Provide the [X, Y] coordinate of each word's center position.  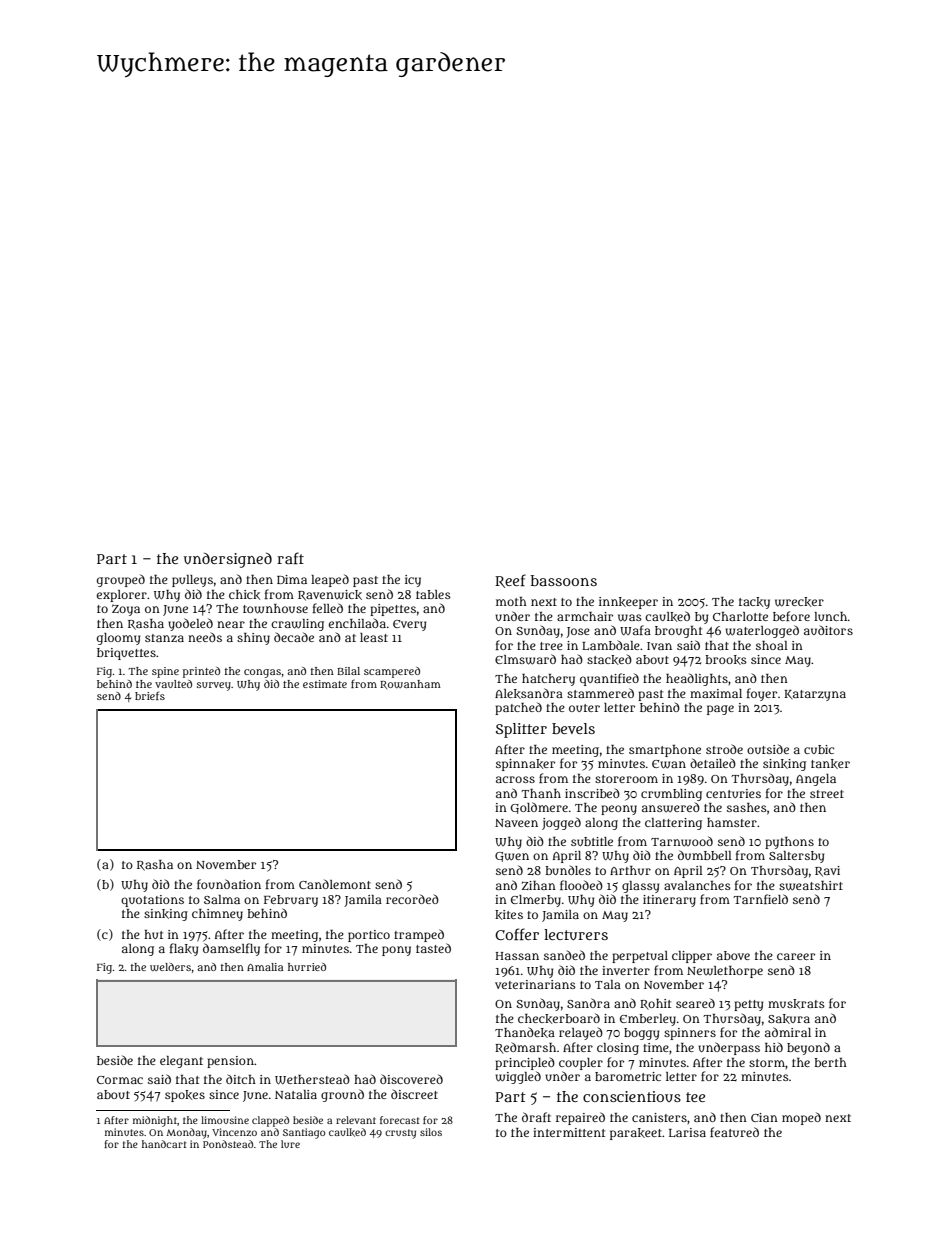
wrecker [799, 602]
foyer [762, 694]
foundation [229, 884]
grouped [121, 580]
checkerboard [559, 1018]
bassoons [564, 580]
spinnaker [525, 765]
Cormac [120, 1080]
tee [695, 1097]
